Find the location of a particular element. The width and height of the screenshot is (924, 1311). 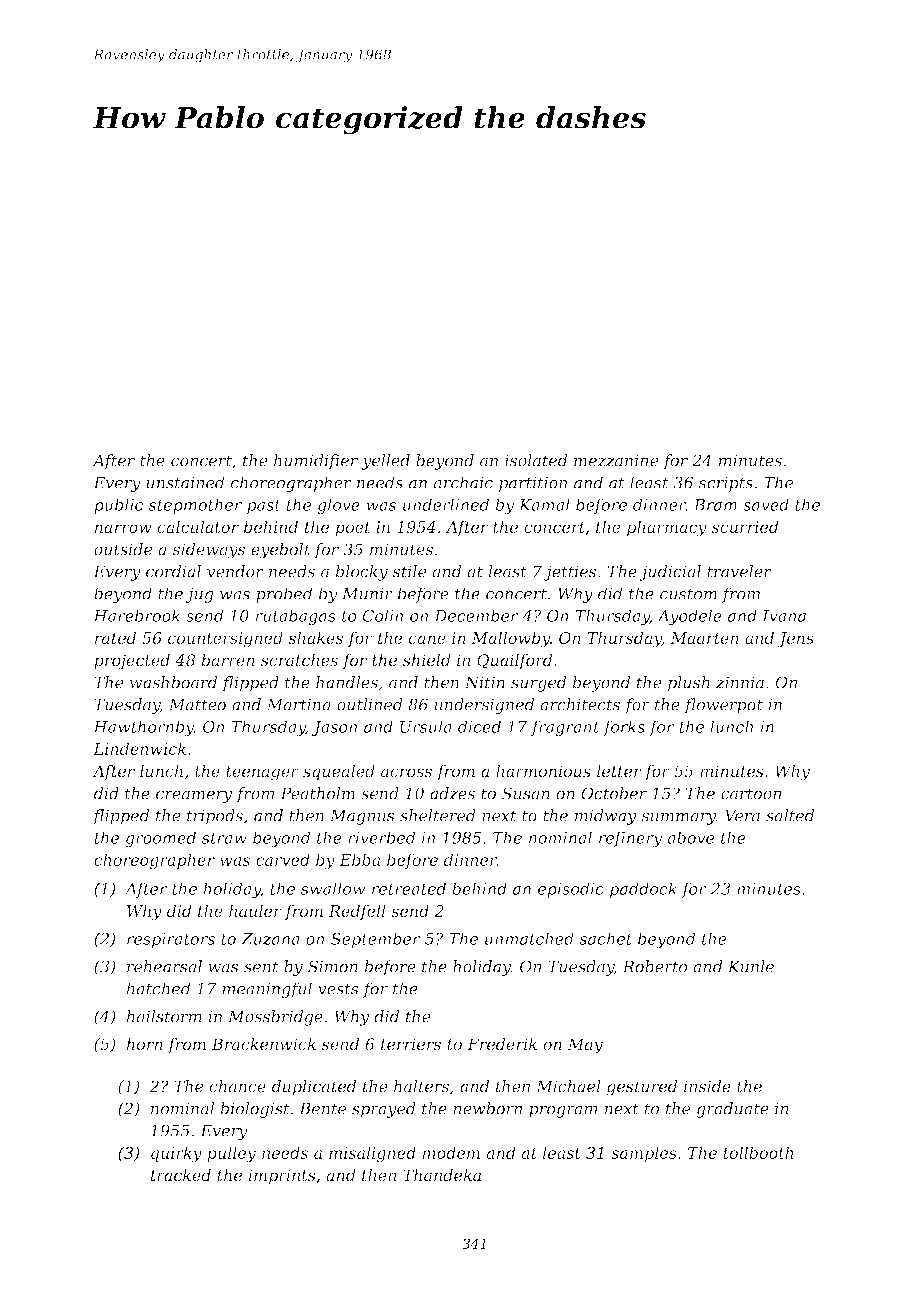

Kamal is located at coordinates (544, 504).
